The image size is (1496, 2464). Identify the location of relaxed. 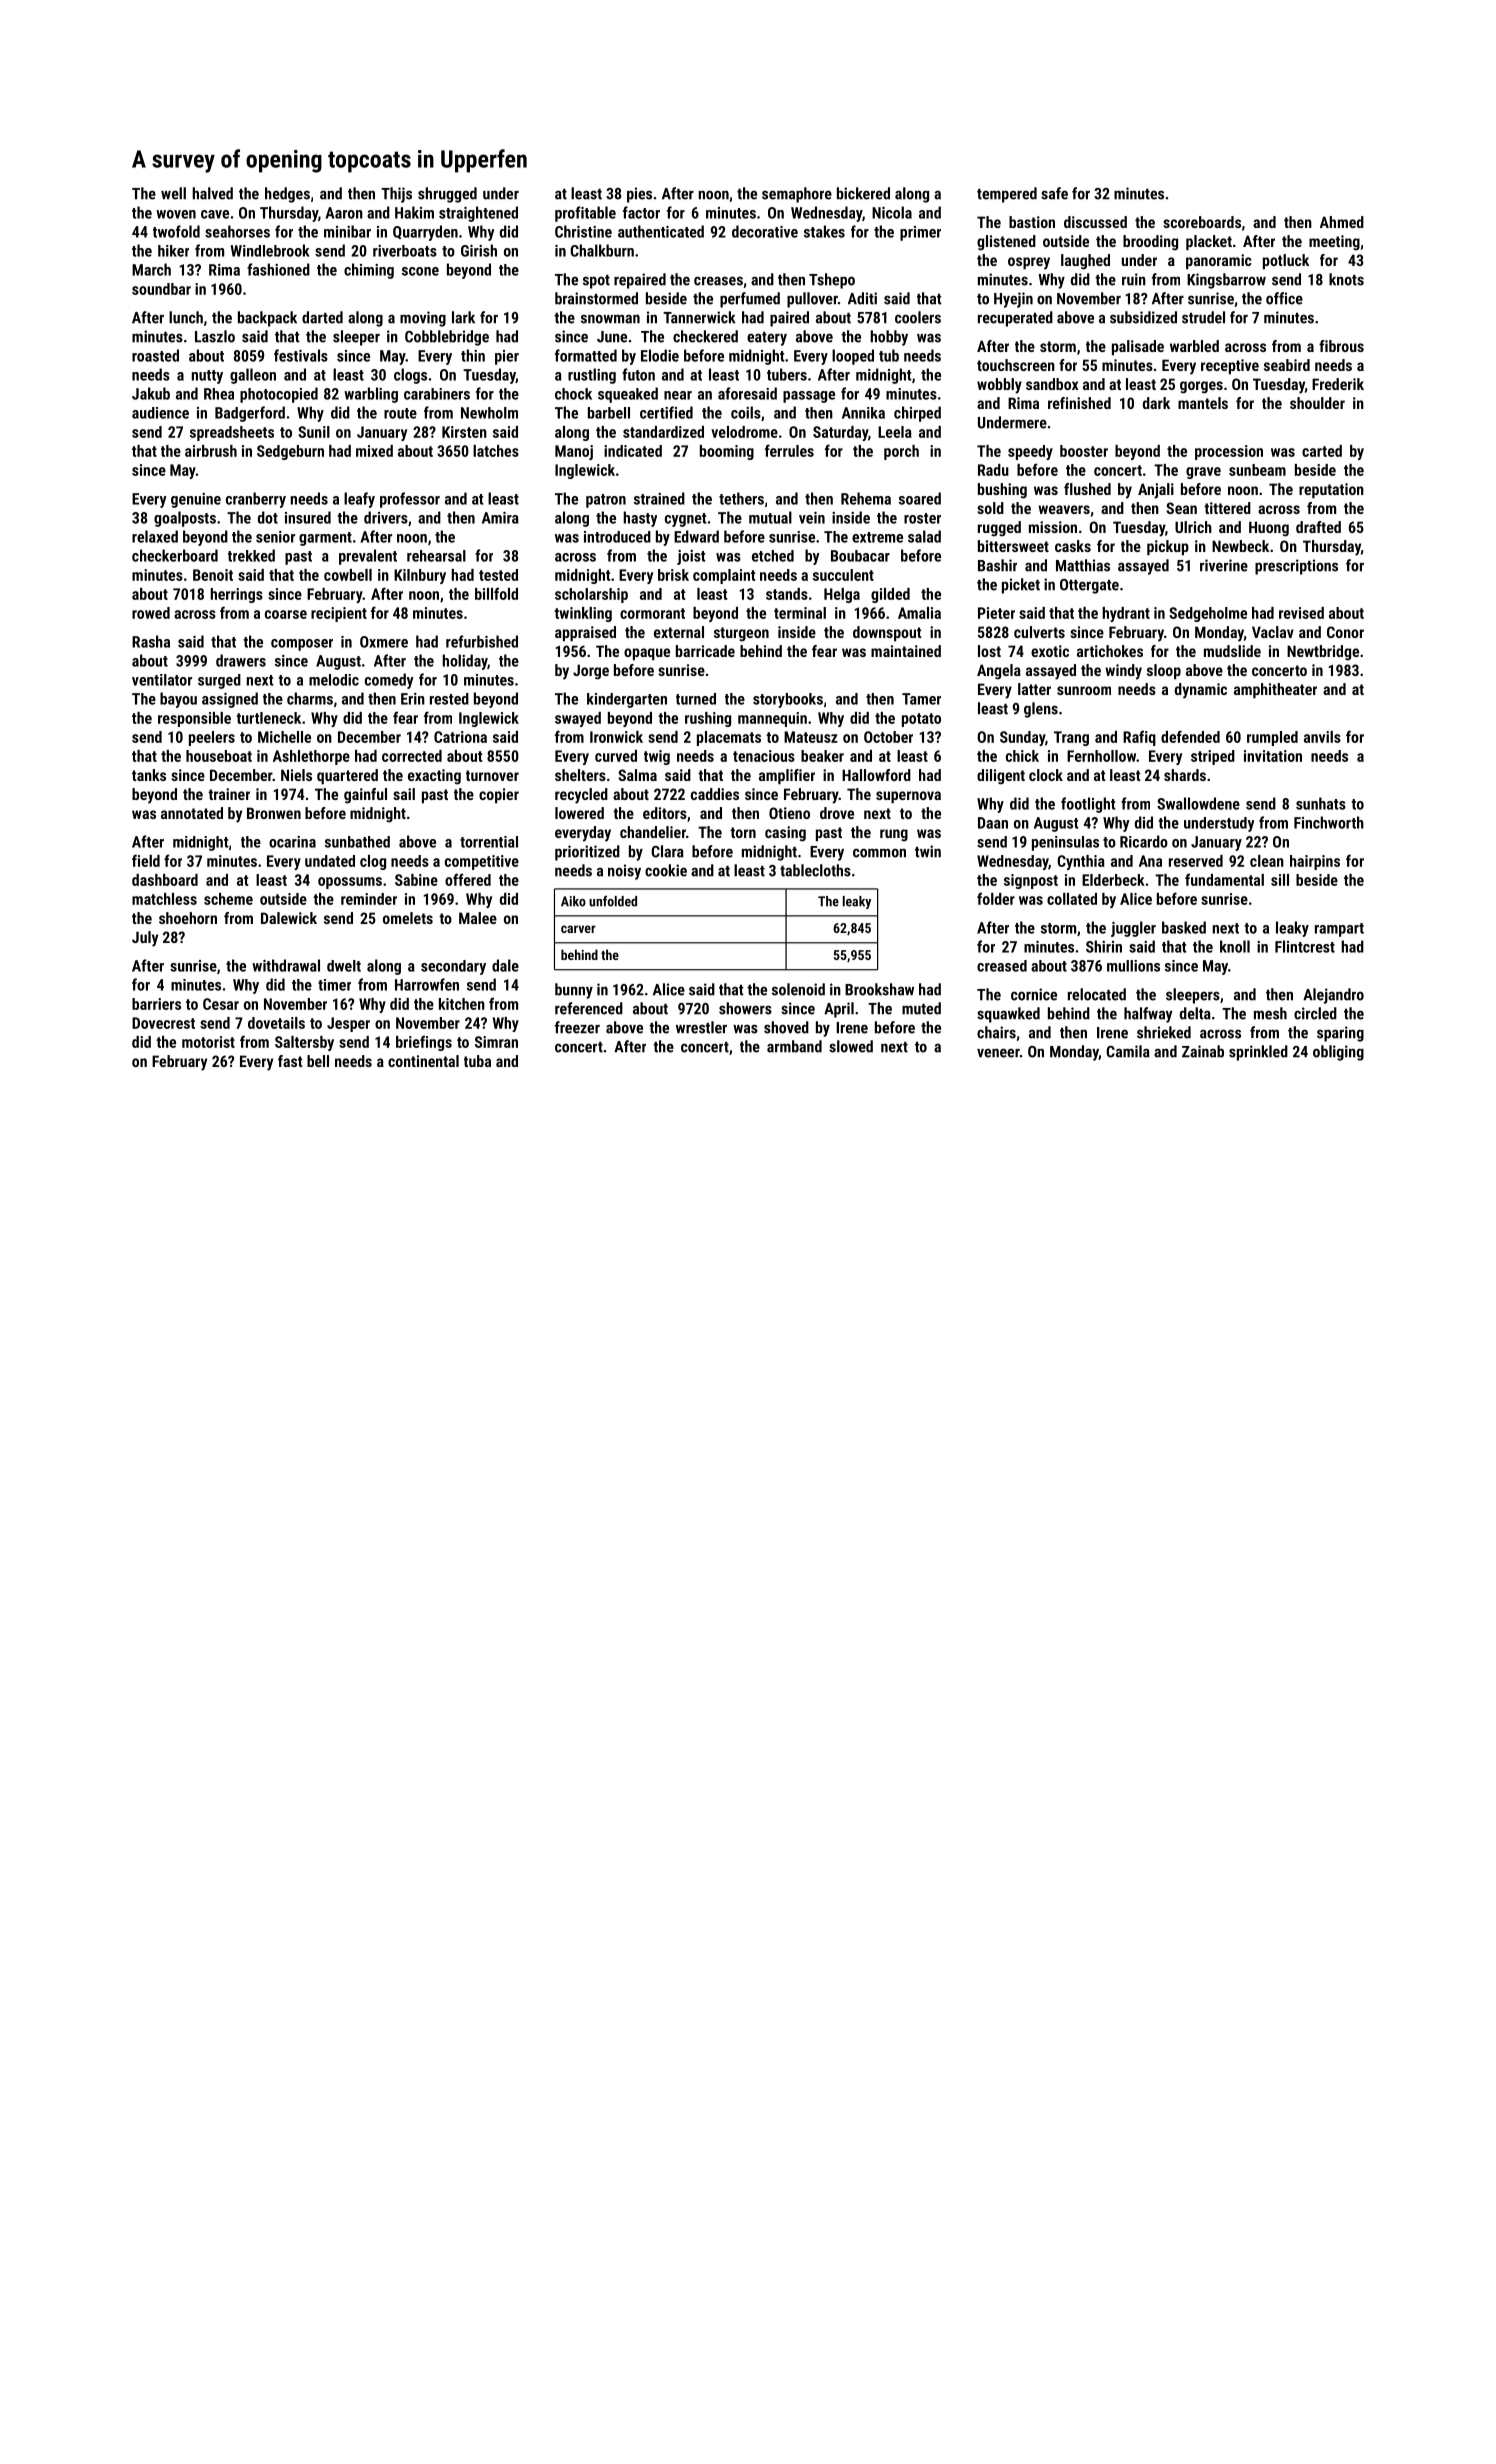
(155, 536).
